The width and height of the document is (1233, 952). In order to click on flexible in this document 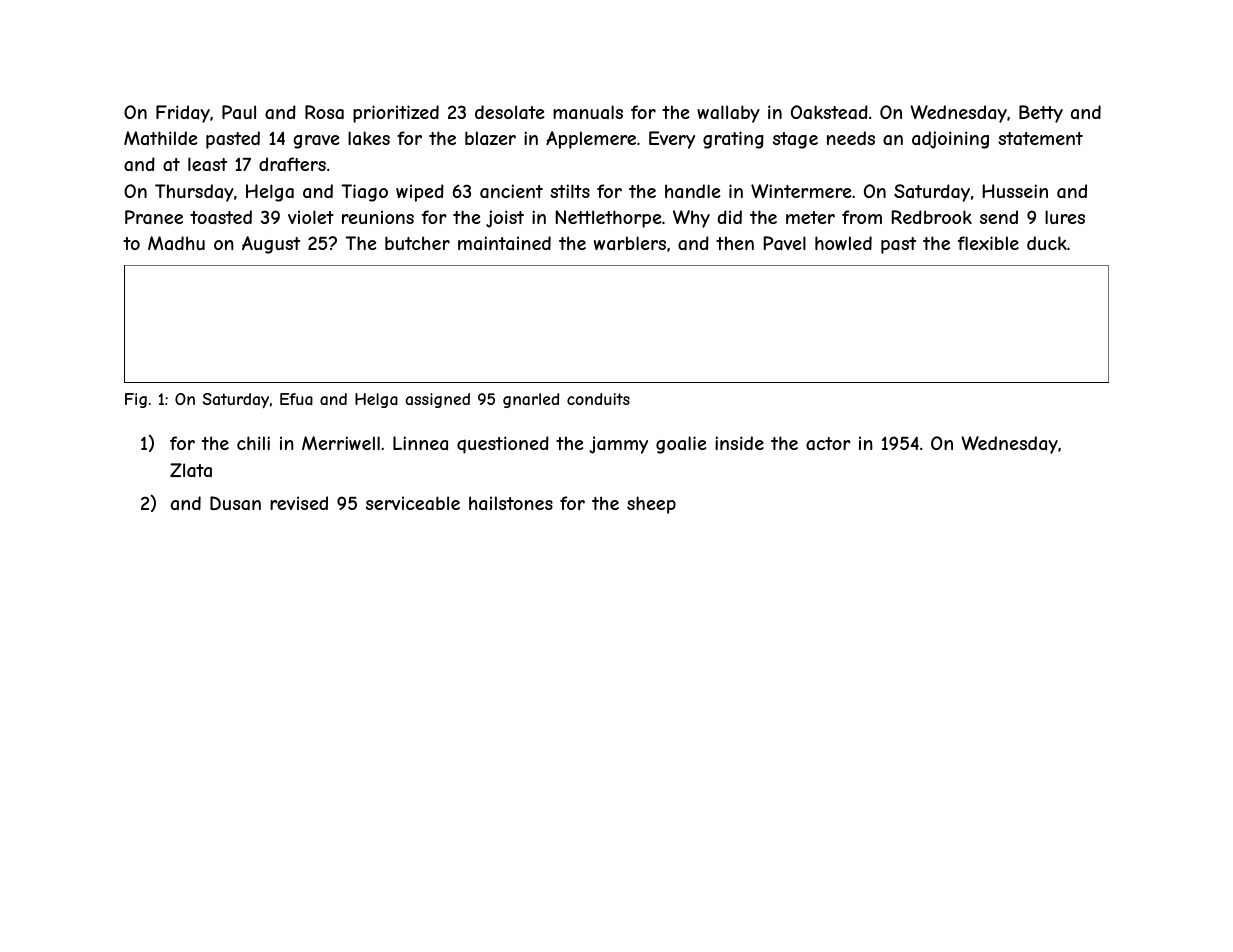, I will do `click(988, 243)`.
